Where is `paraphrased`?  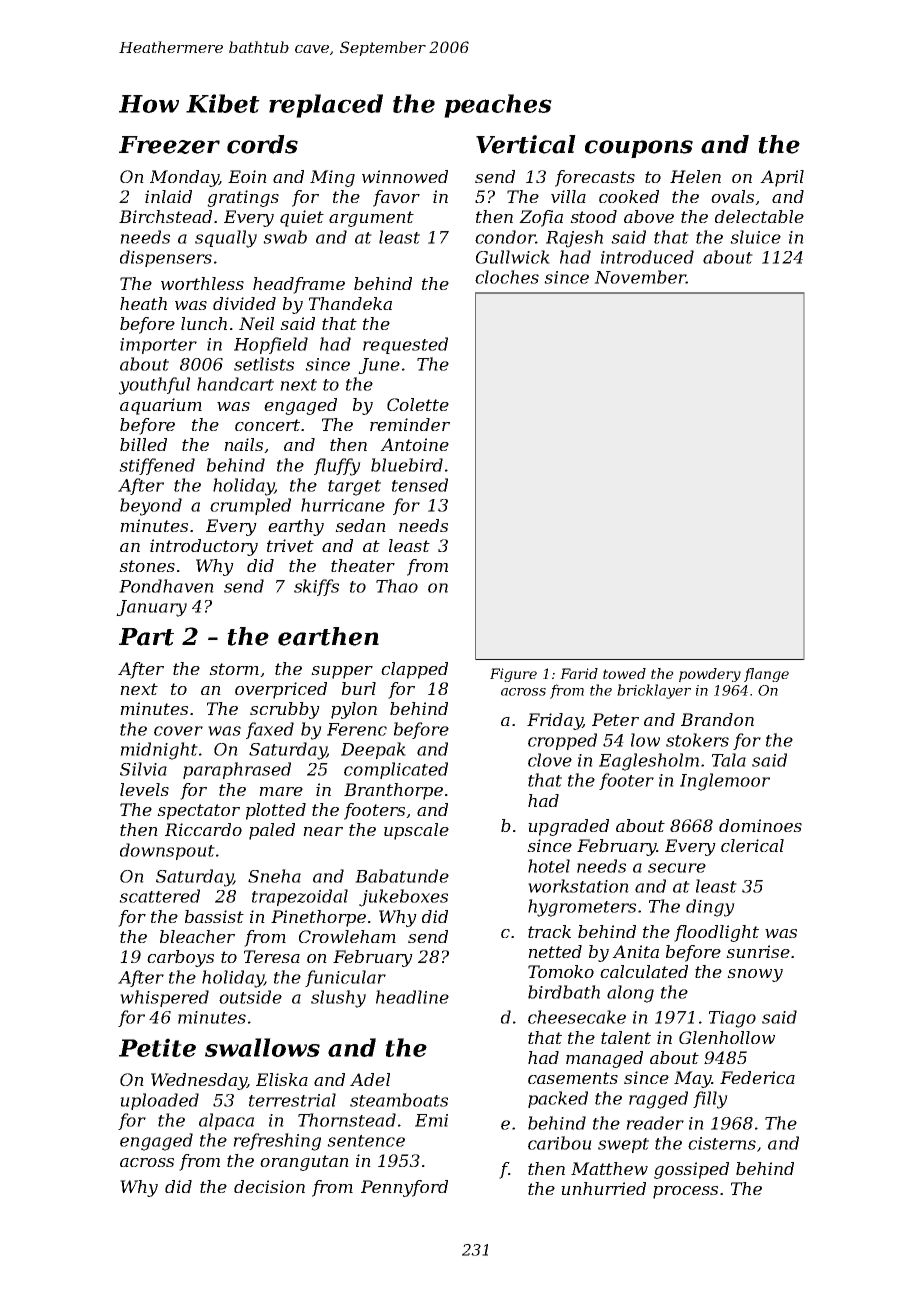 paraphrased is located at coordinates (237, 770).
